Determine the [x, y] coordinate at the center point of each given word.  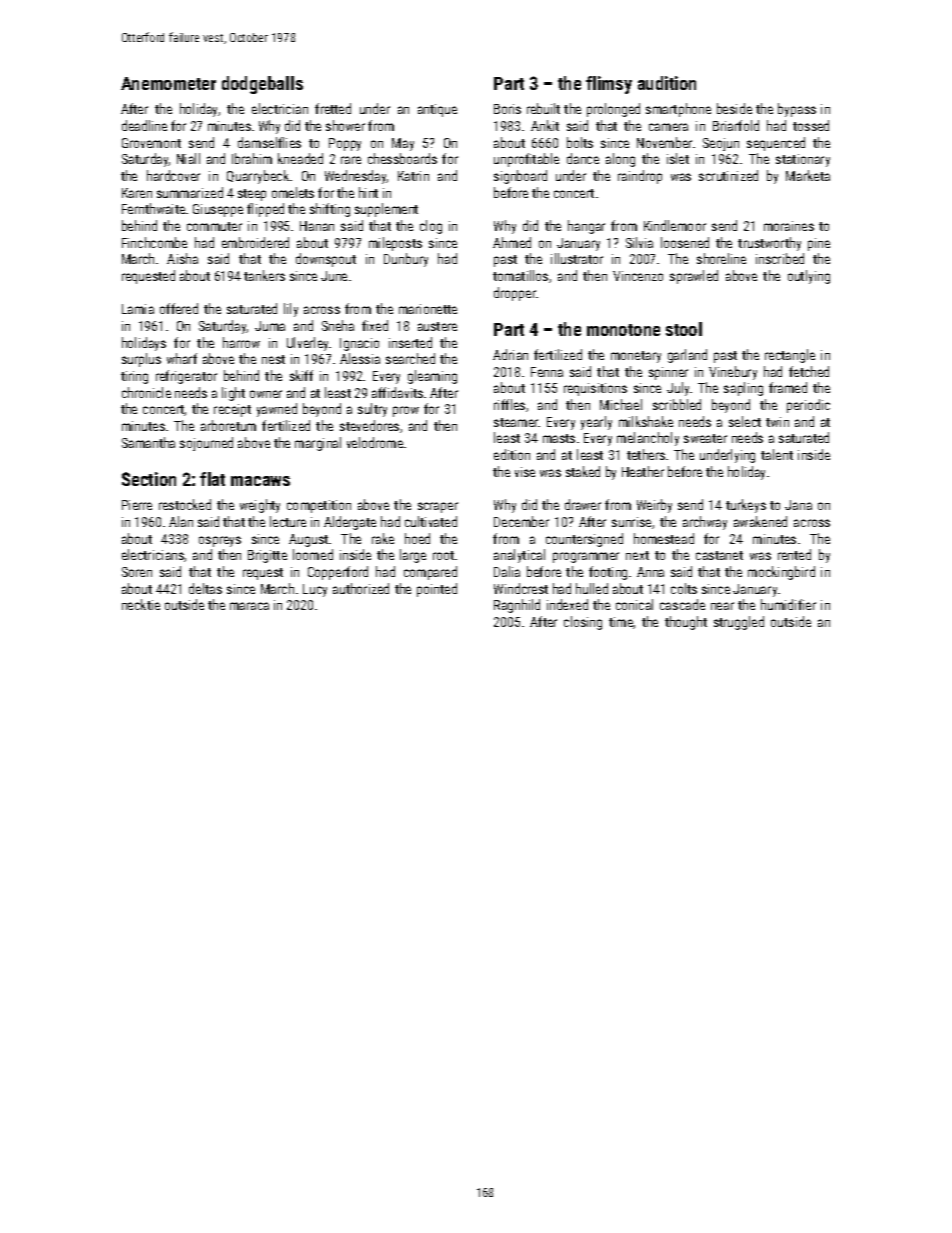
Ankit [545, 125]
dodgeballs [262, 85]
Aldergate [350, 523]
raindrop [640, 177]
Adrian [510, 354]
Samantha [148, 442]
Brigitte [267, 556]
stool [684, 329]
